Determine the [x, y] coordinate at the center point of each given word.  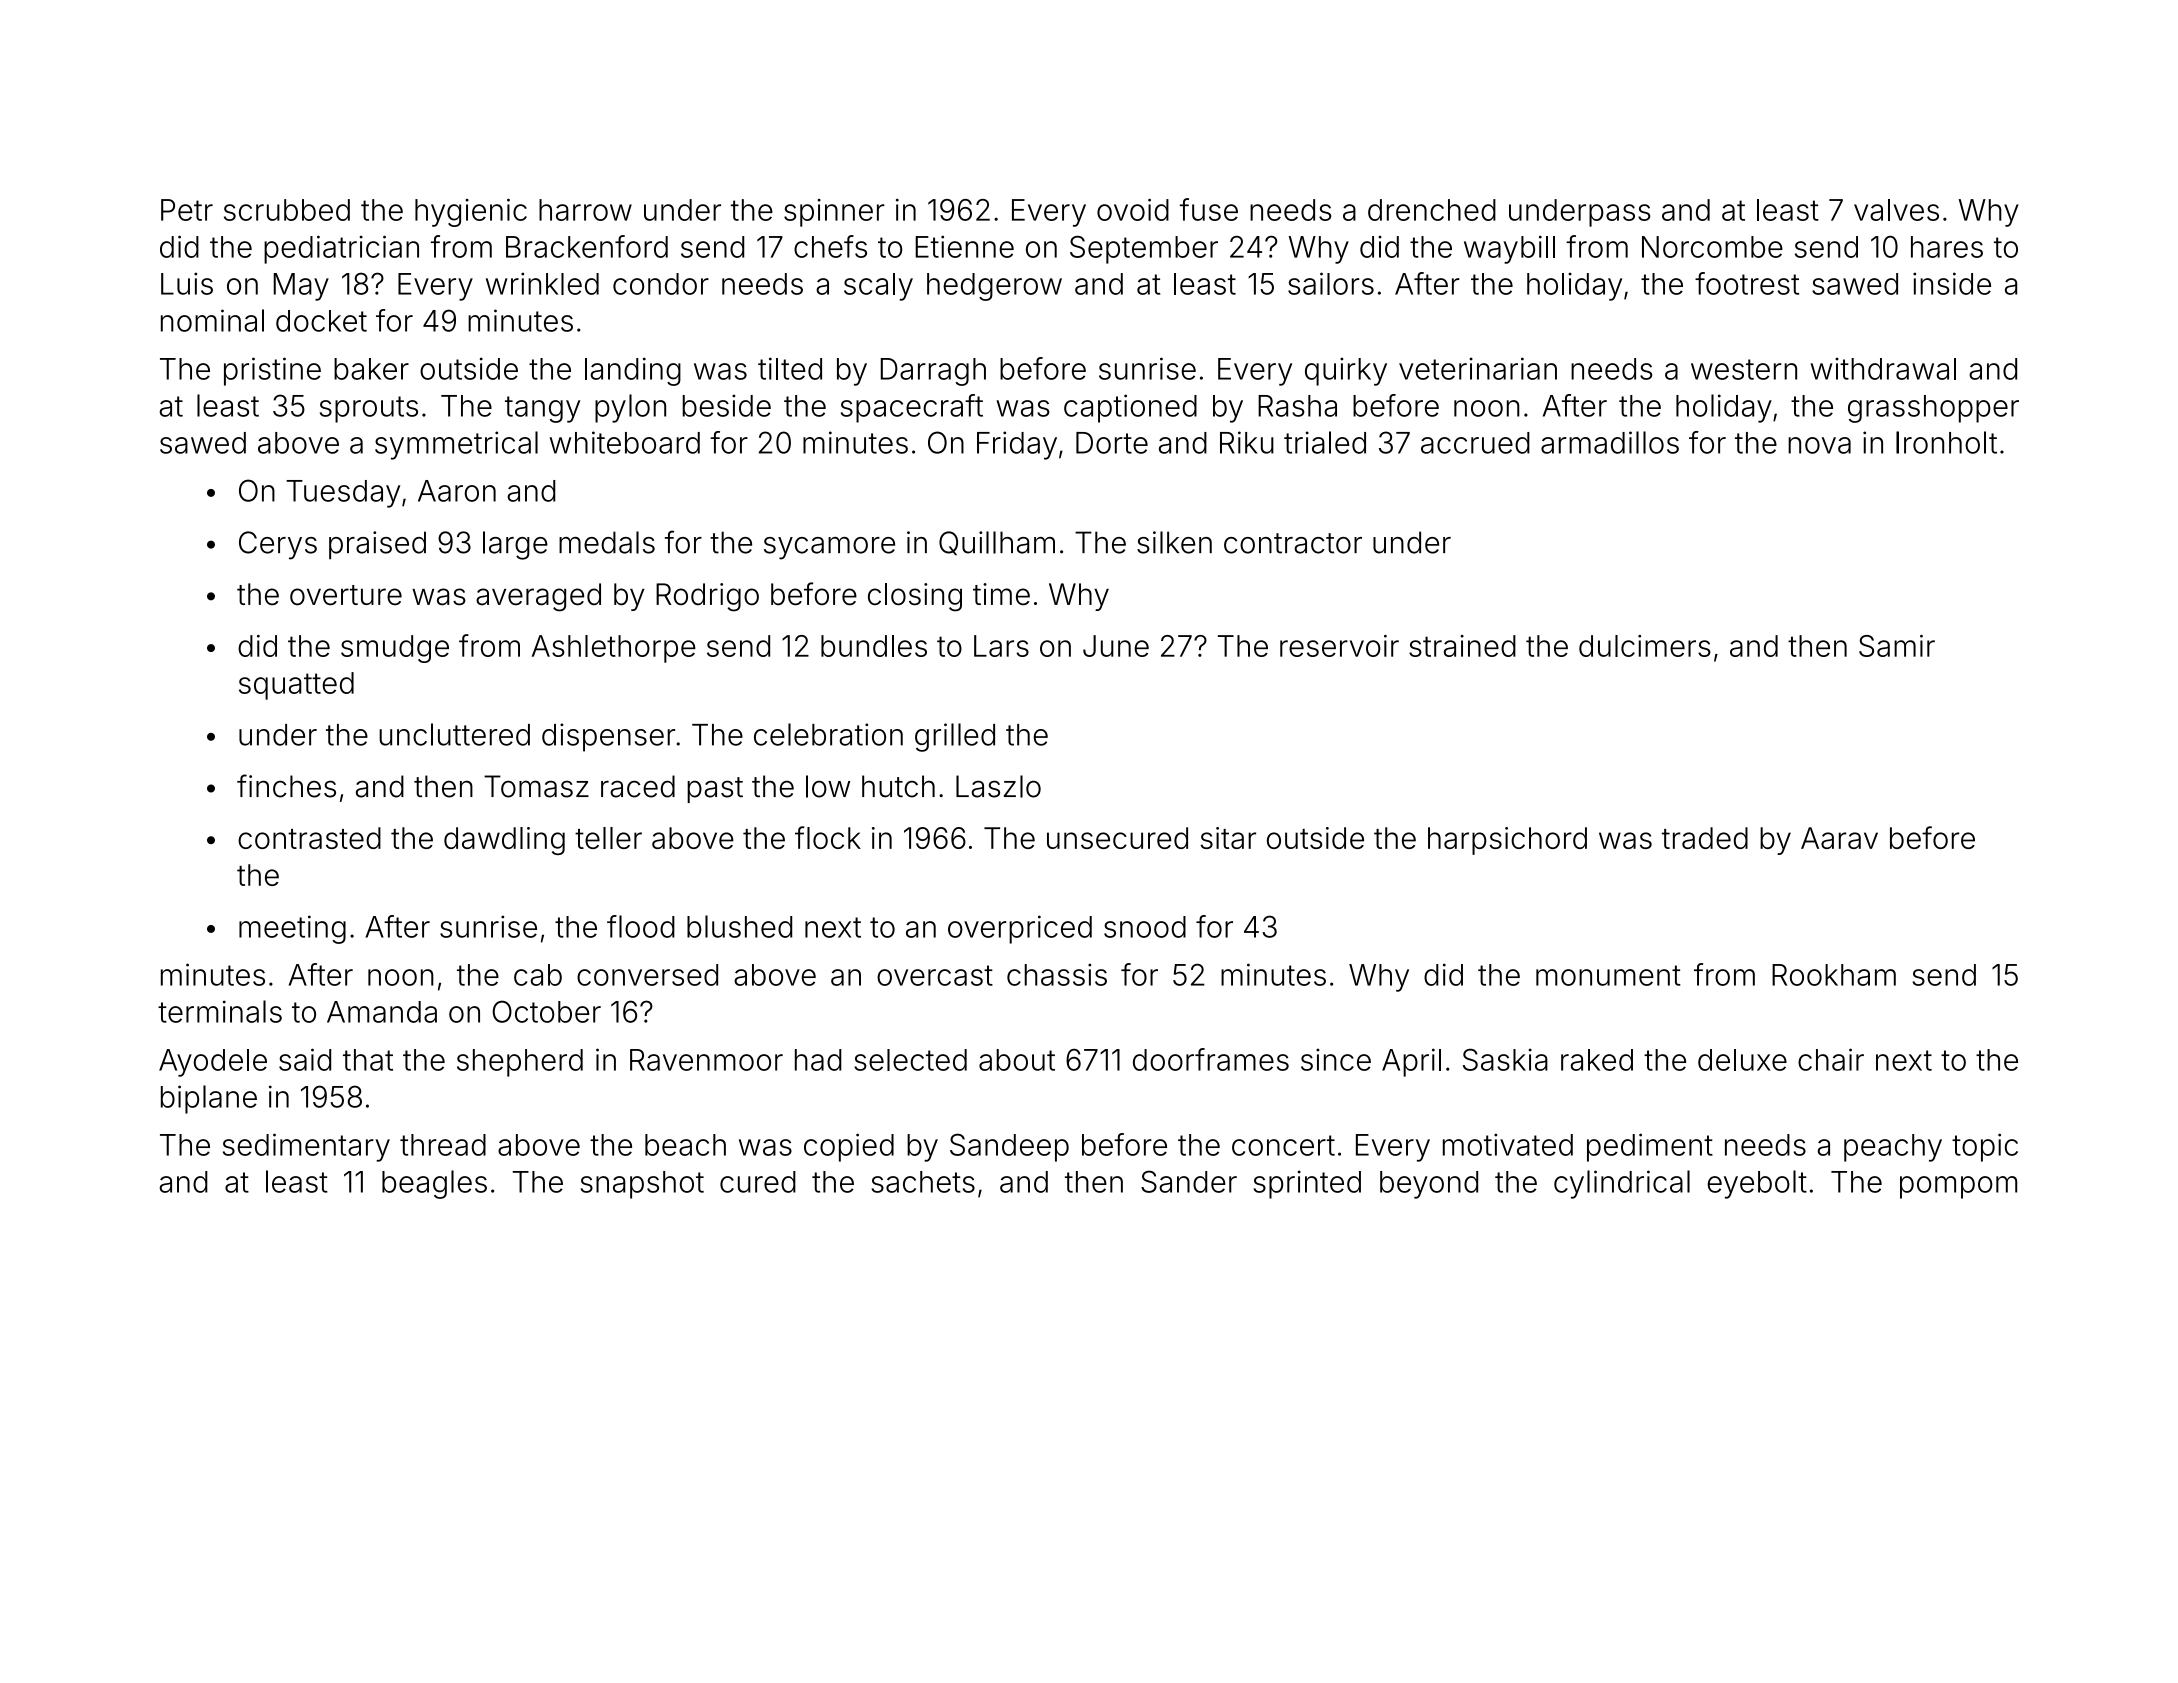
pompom [1958, 1187]
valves [1896, 210]
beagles [434, 1184]
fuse [1209, 209]
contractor [1293, 543]
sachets [923, 1182]
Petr [187, 210]
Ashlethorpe [614, 649]
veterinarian [1478, 368]
